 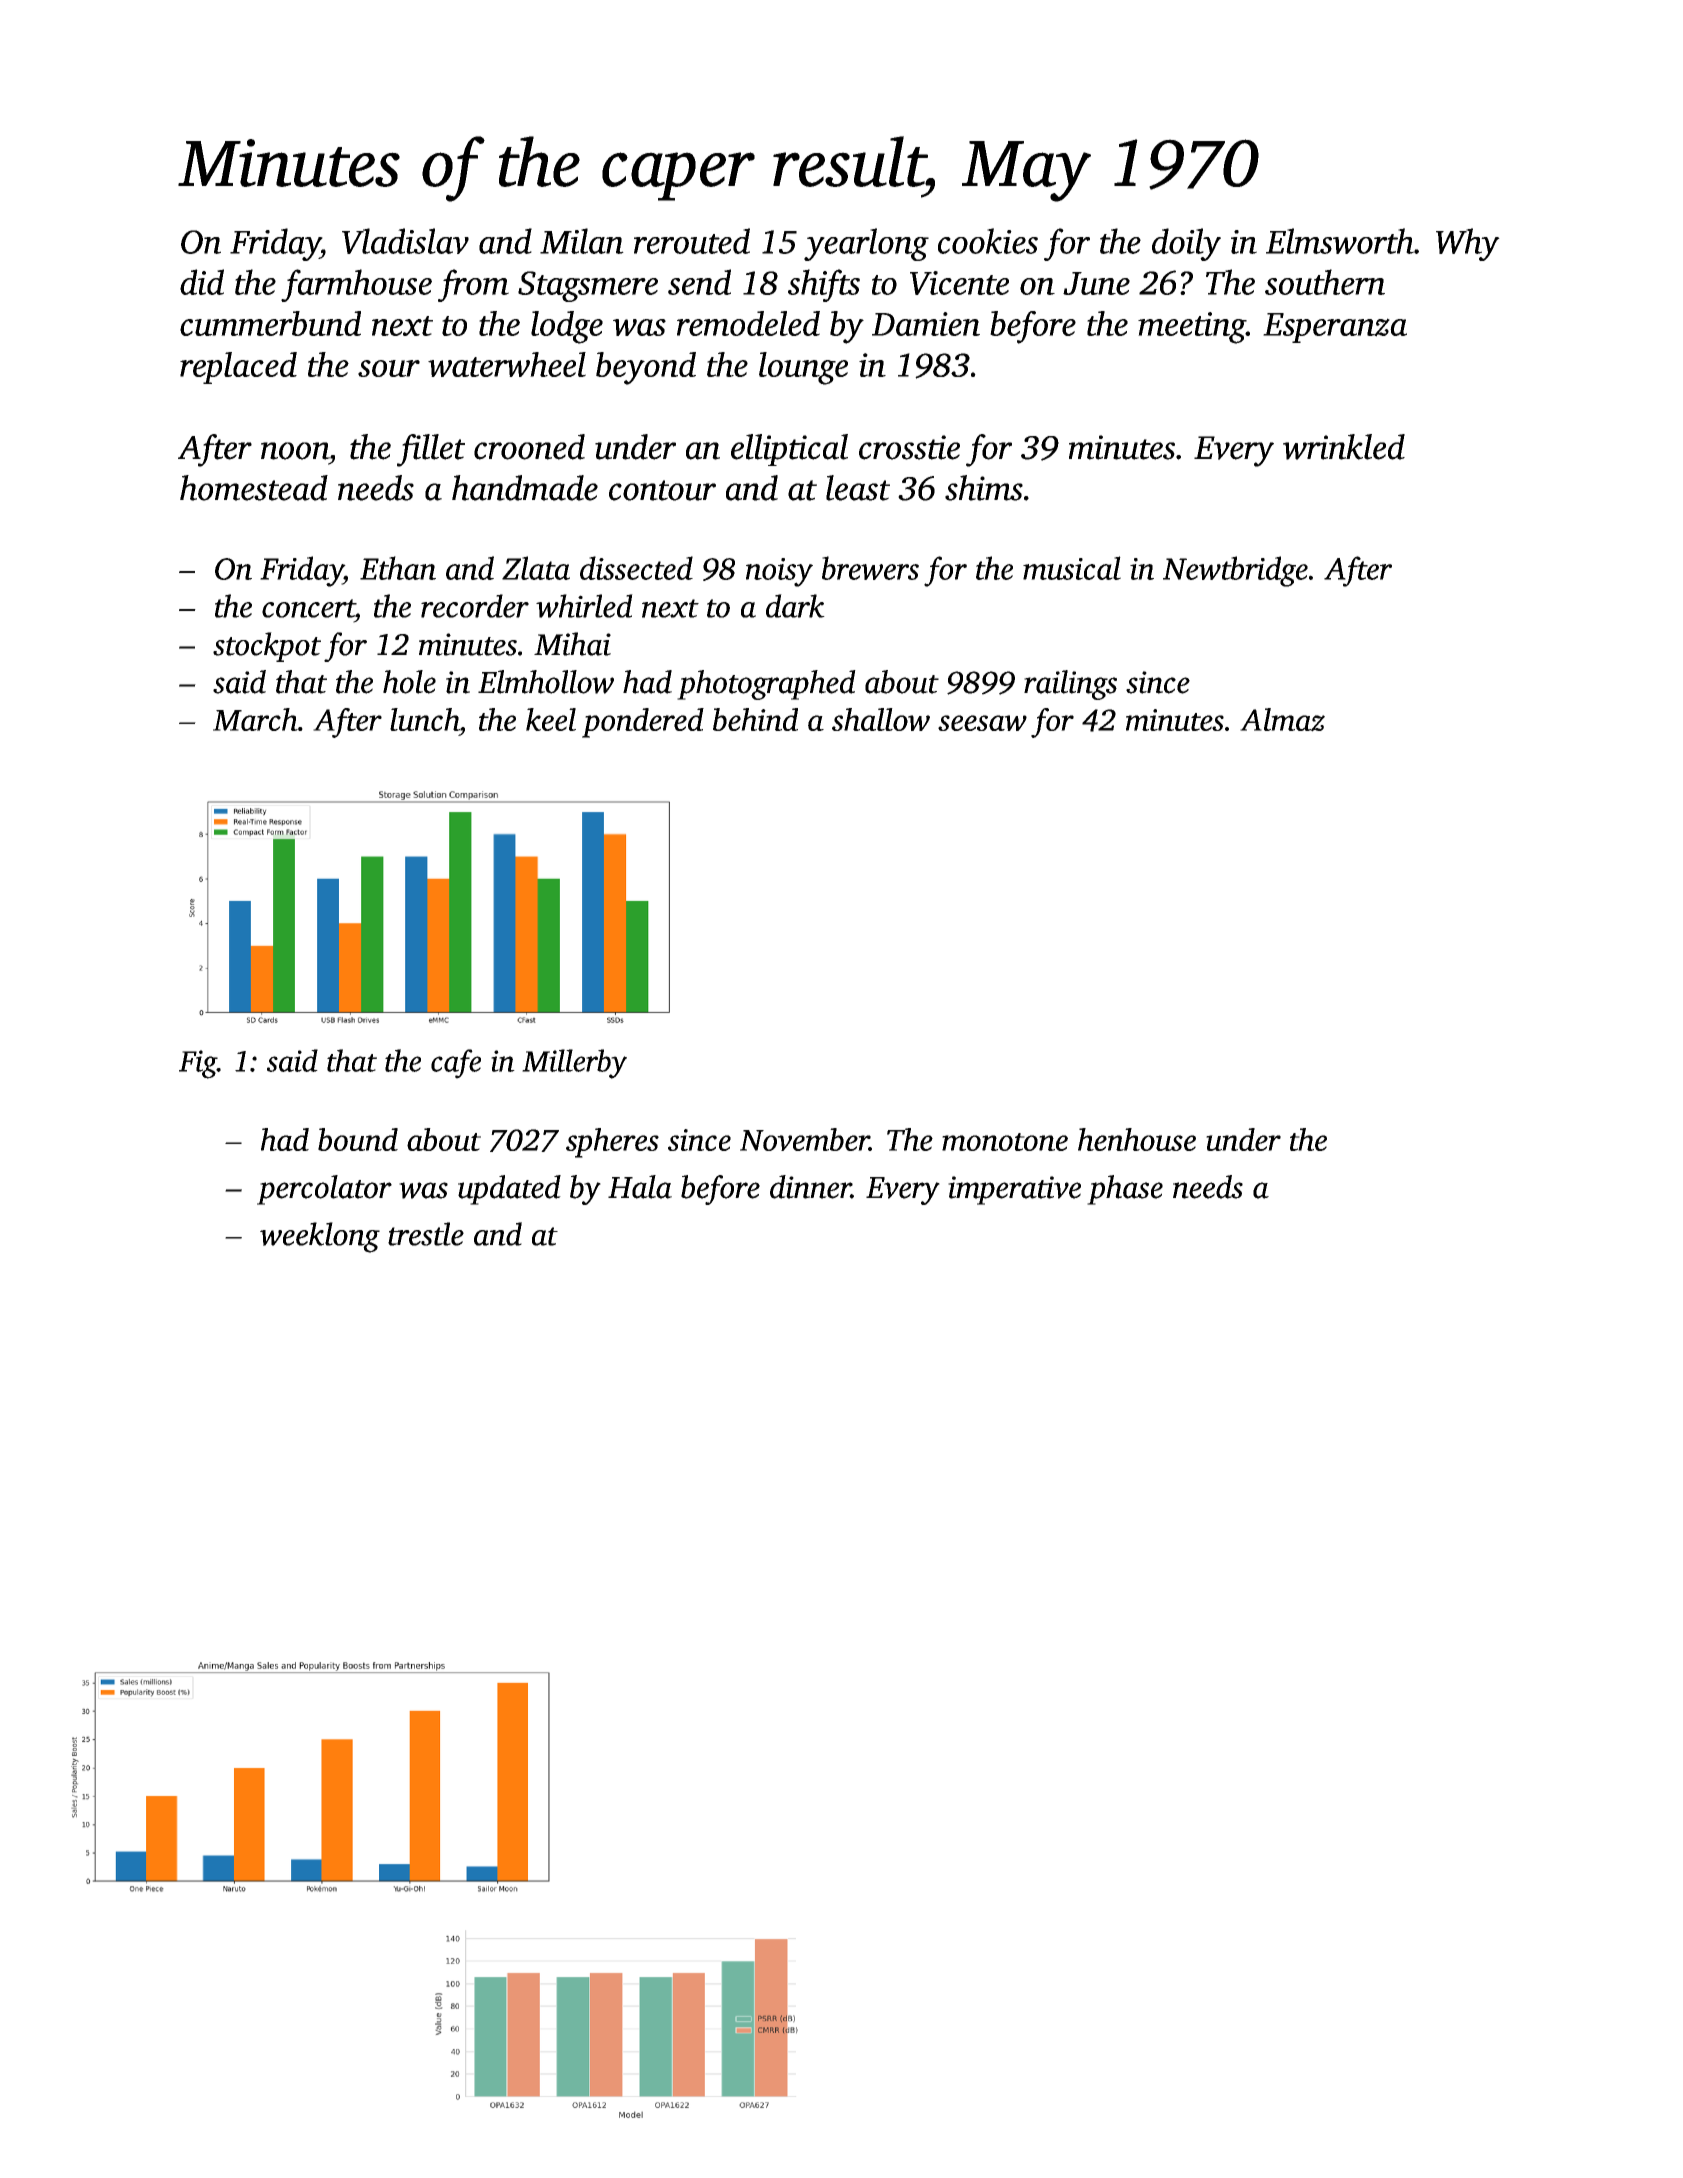 What do you see at coordinates (267, 647) in the screenshot?
I see `stockpot` at bounding box center [267, 647].
